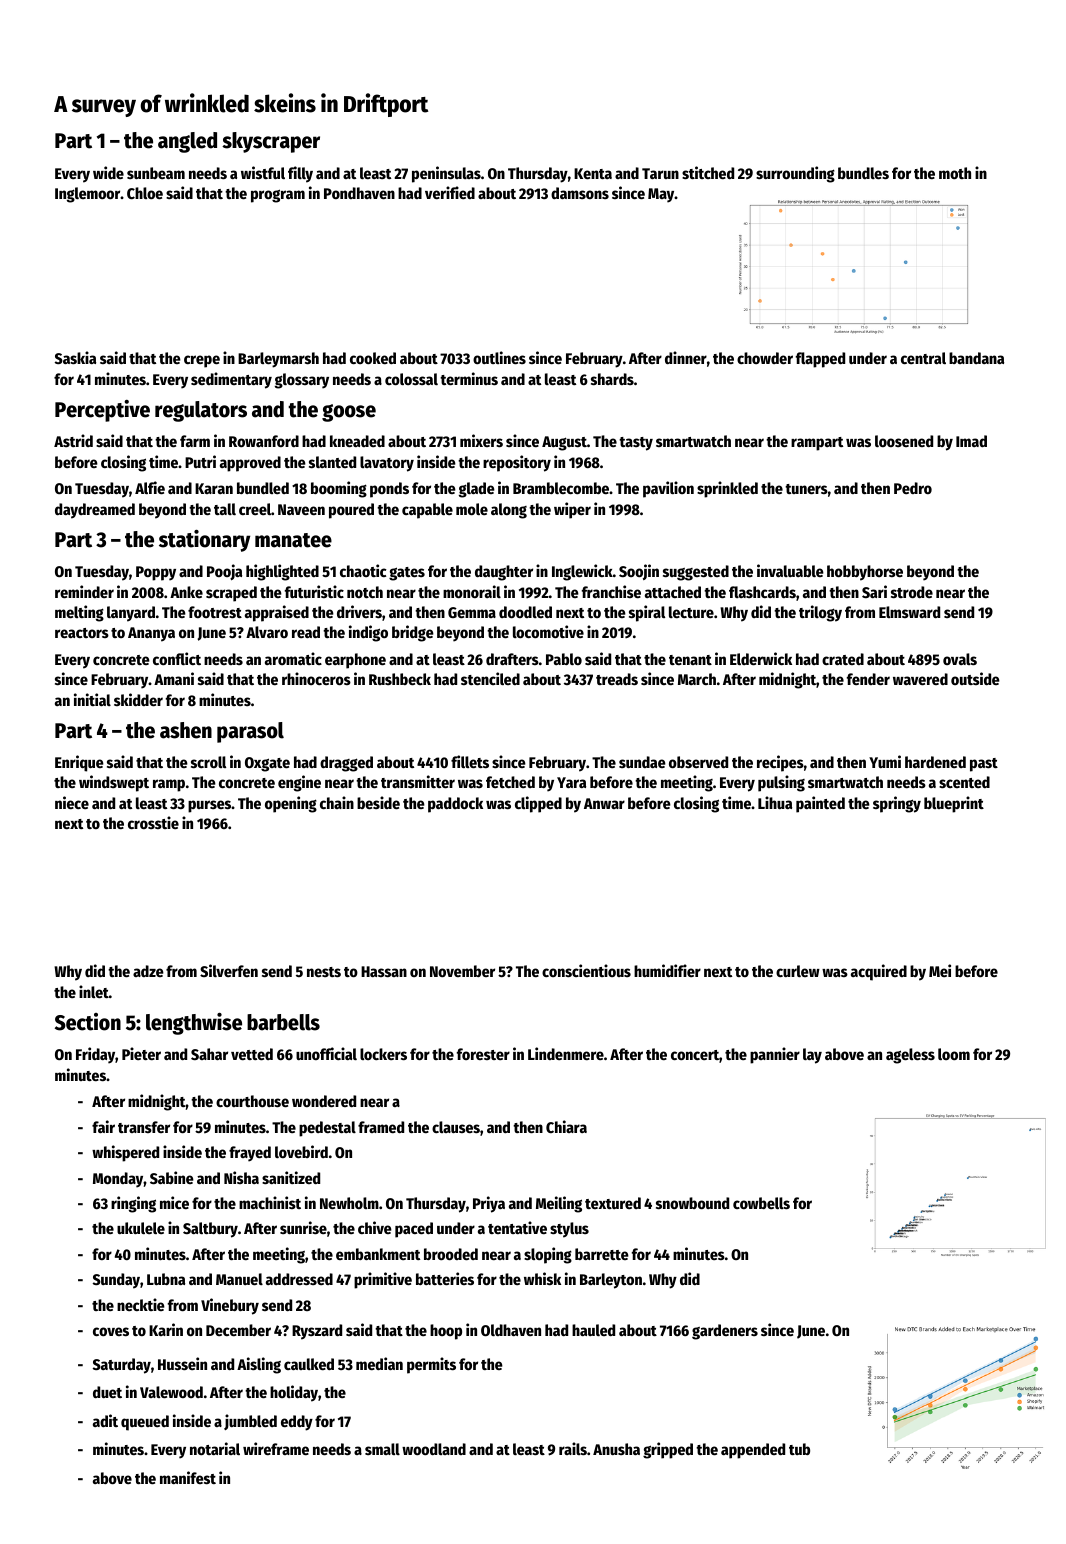  I want to click on central, so click(923, 358).
